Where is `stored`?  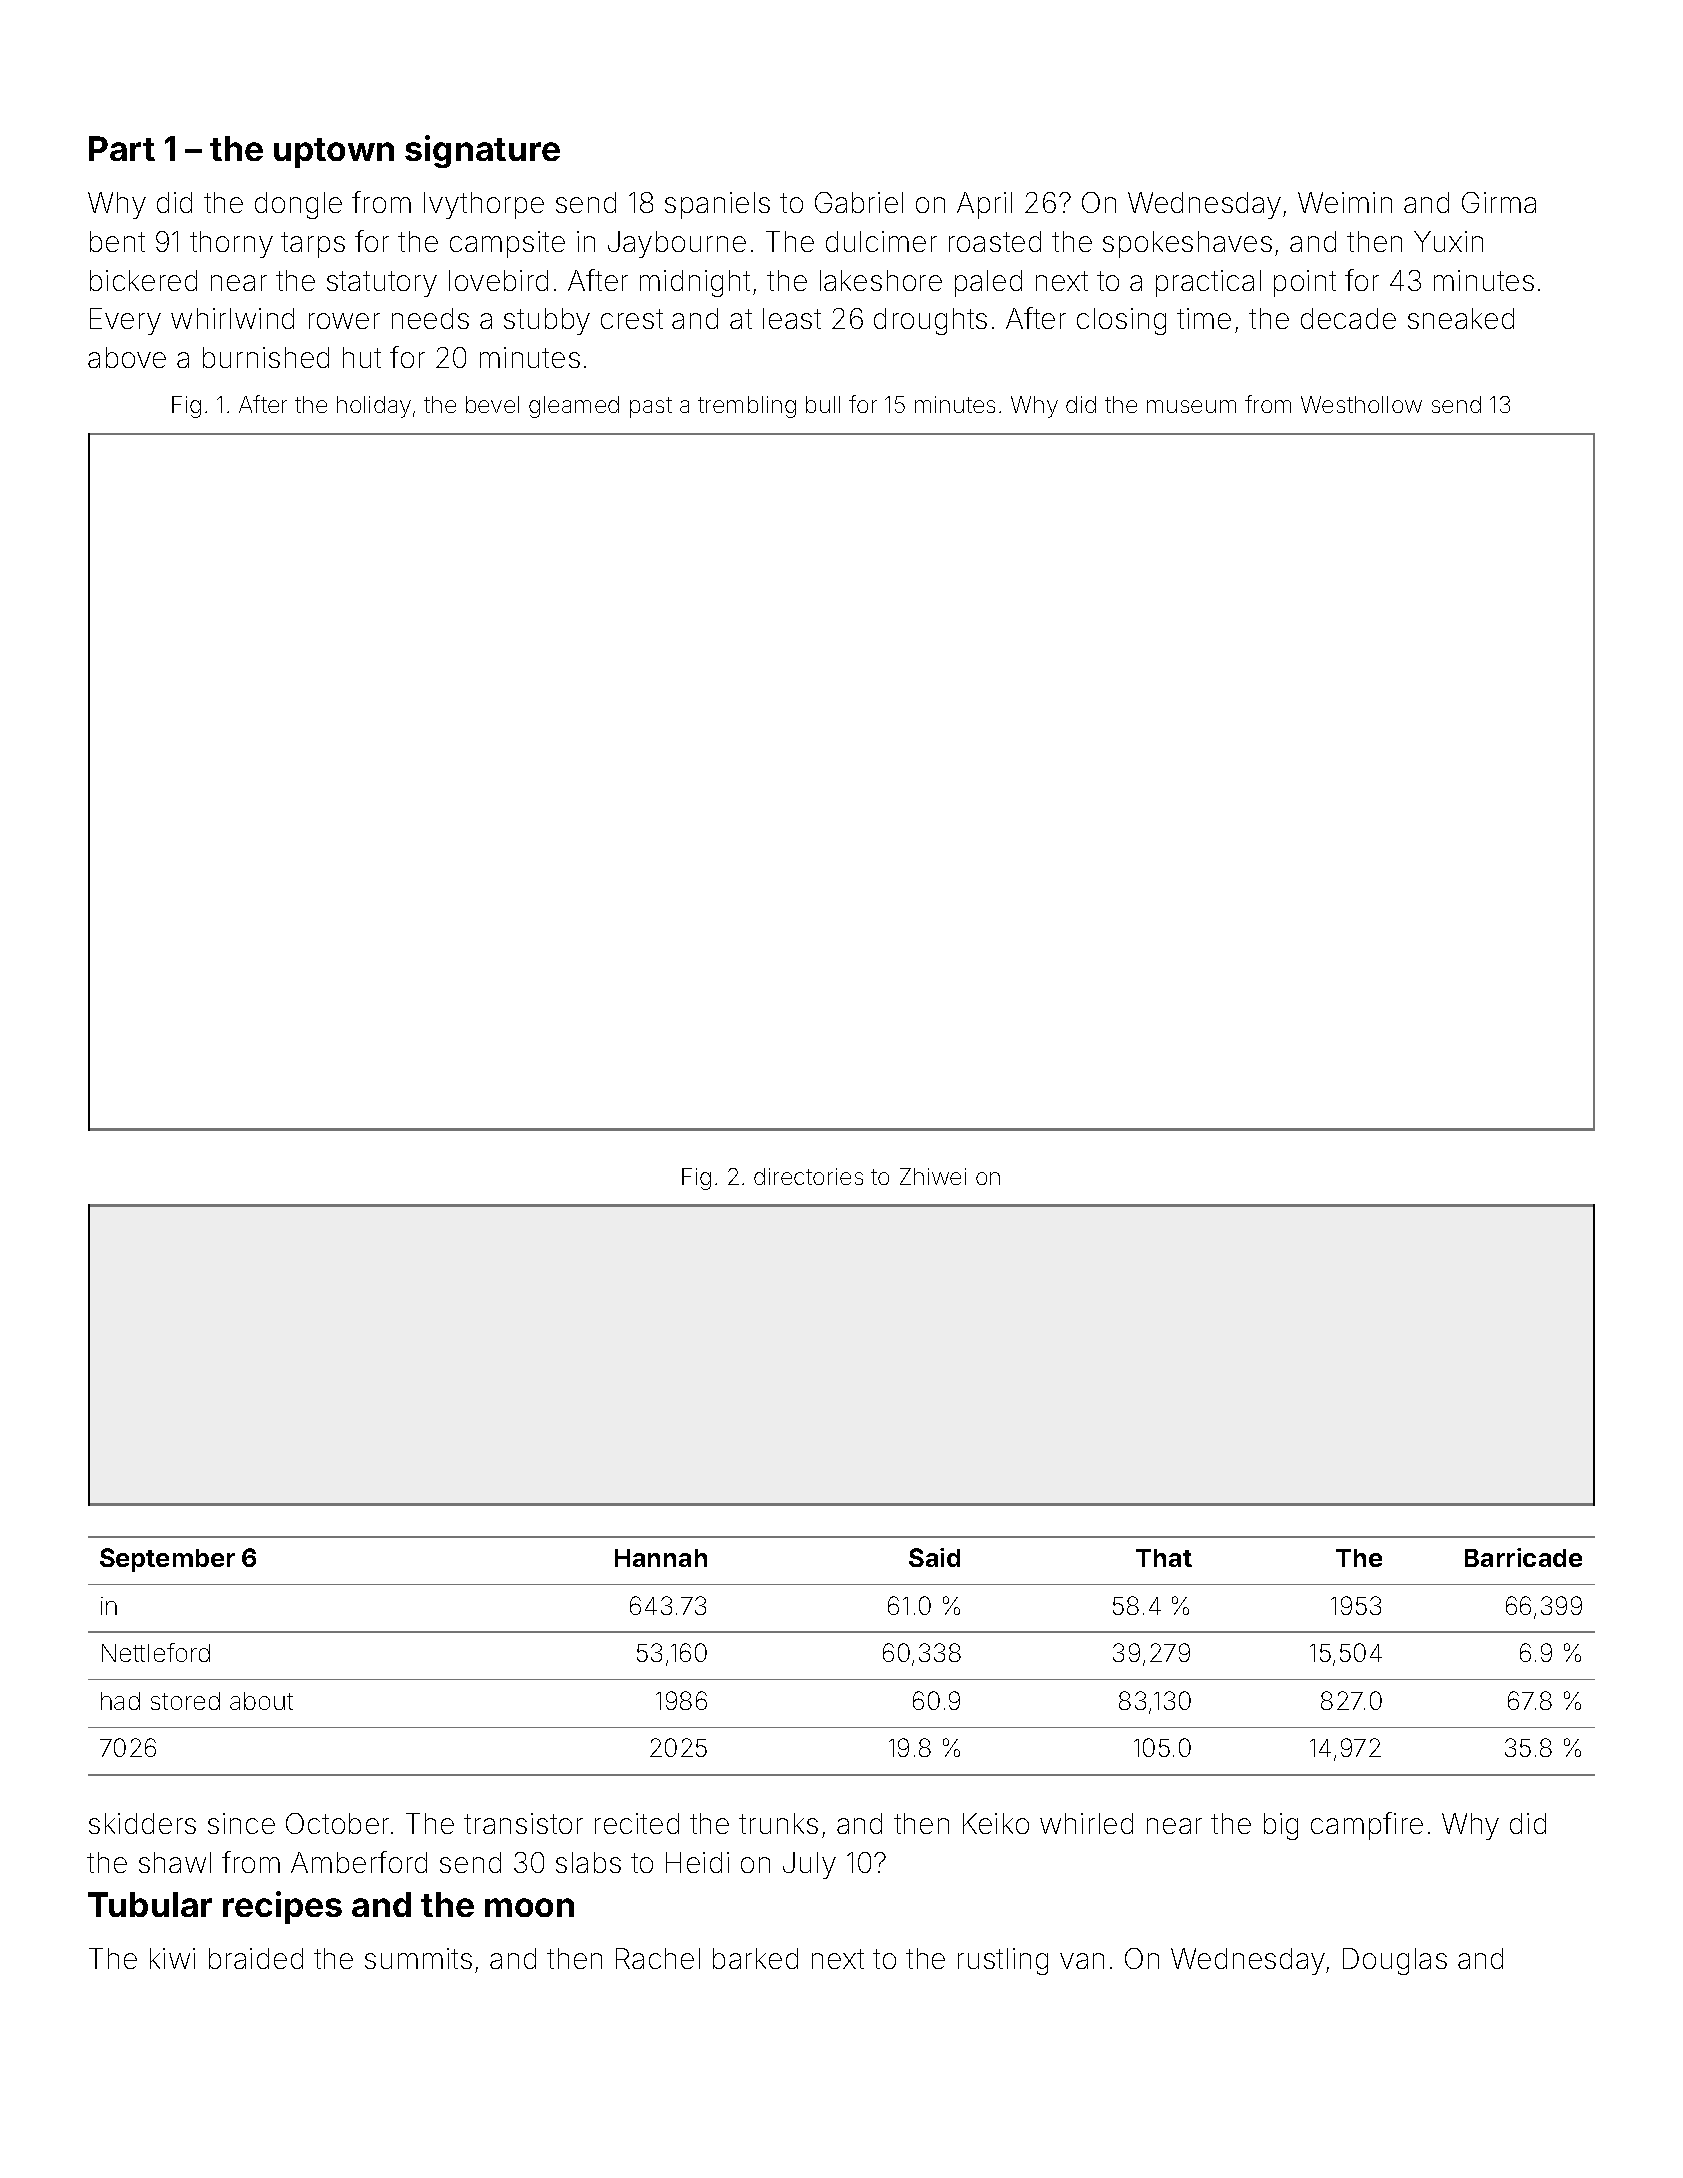 stored is located at coordinates (185, 1701).
